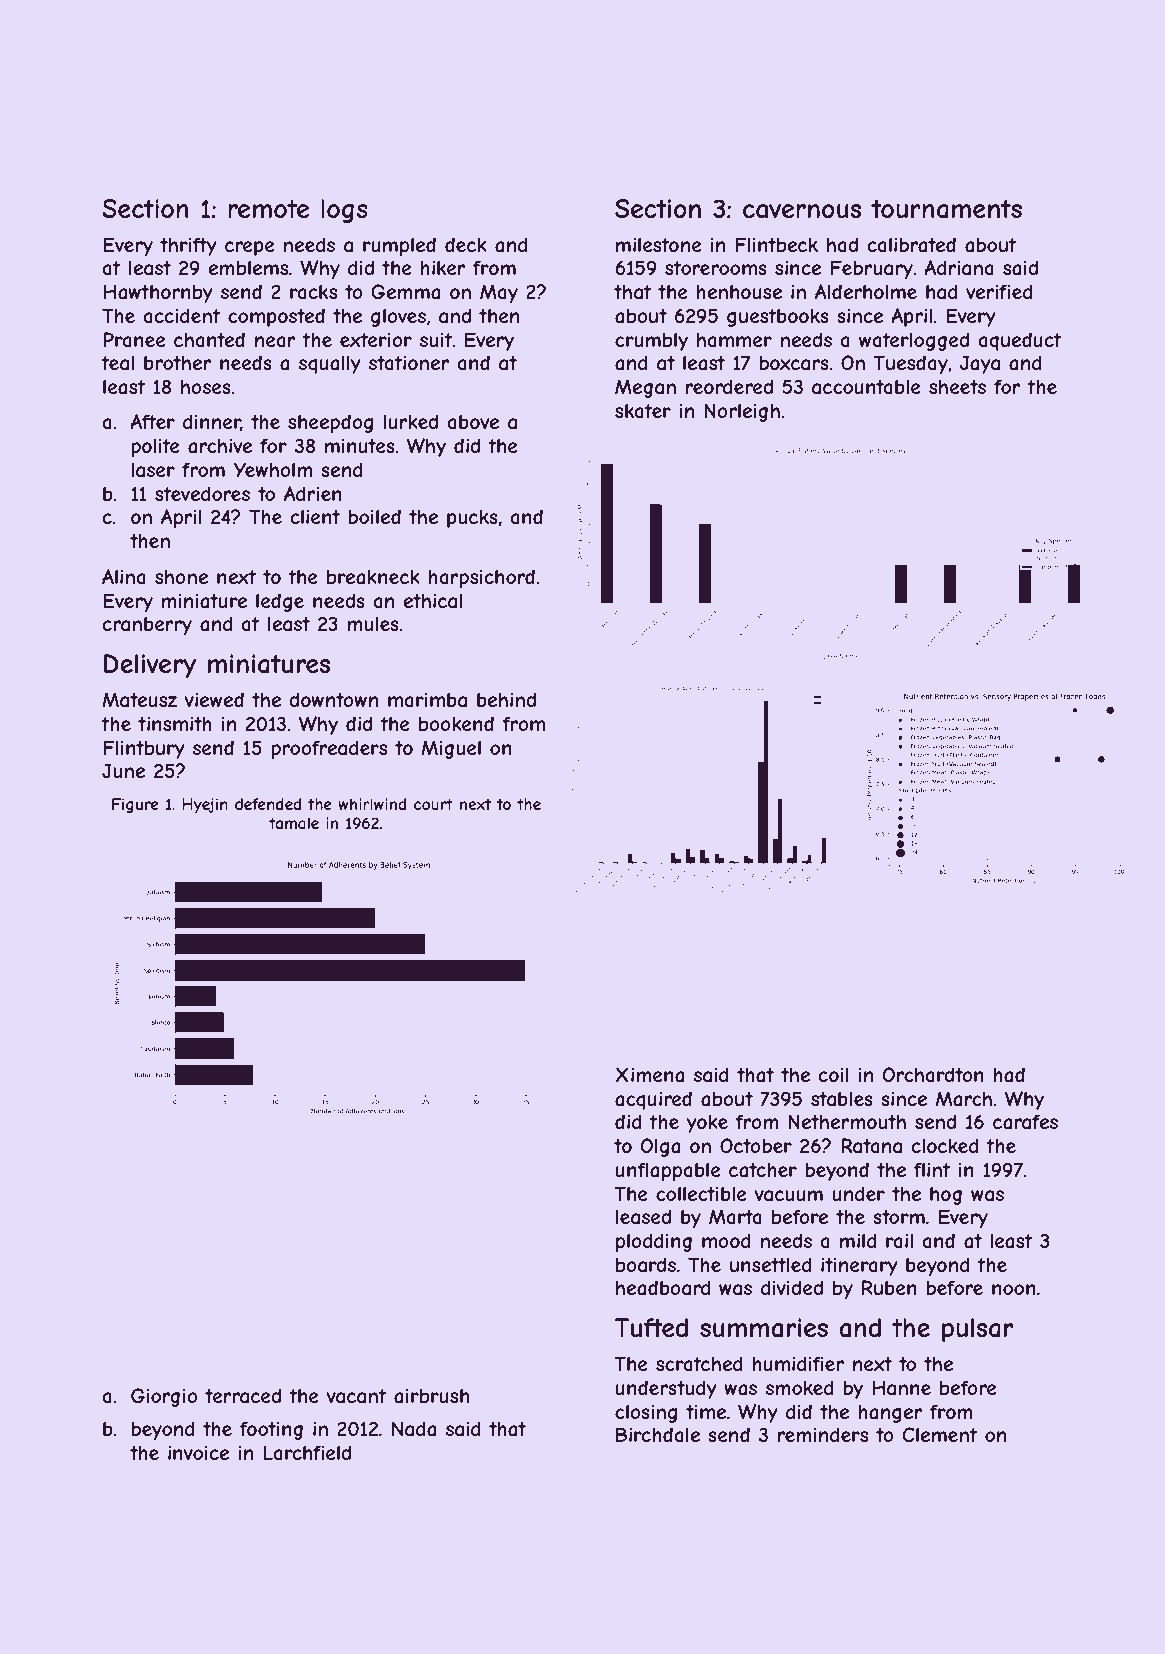 This screenshot has height=1654, width=1165. Describe the element at coordinates (911, 245) in the screenshot. I see `calibrated` at that location.
